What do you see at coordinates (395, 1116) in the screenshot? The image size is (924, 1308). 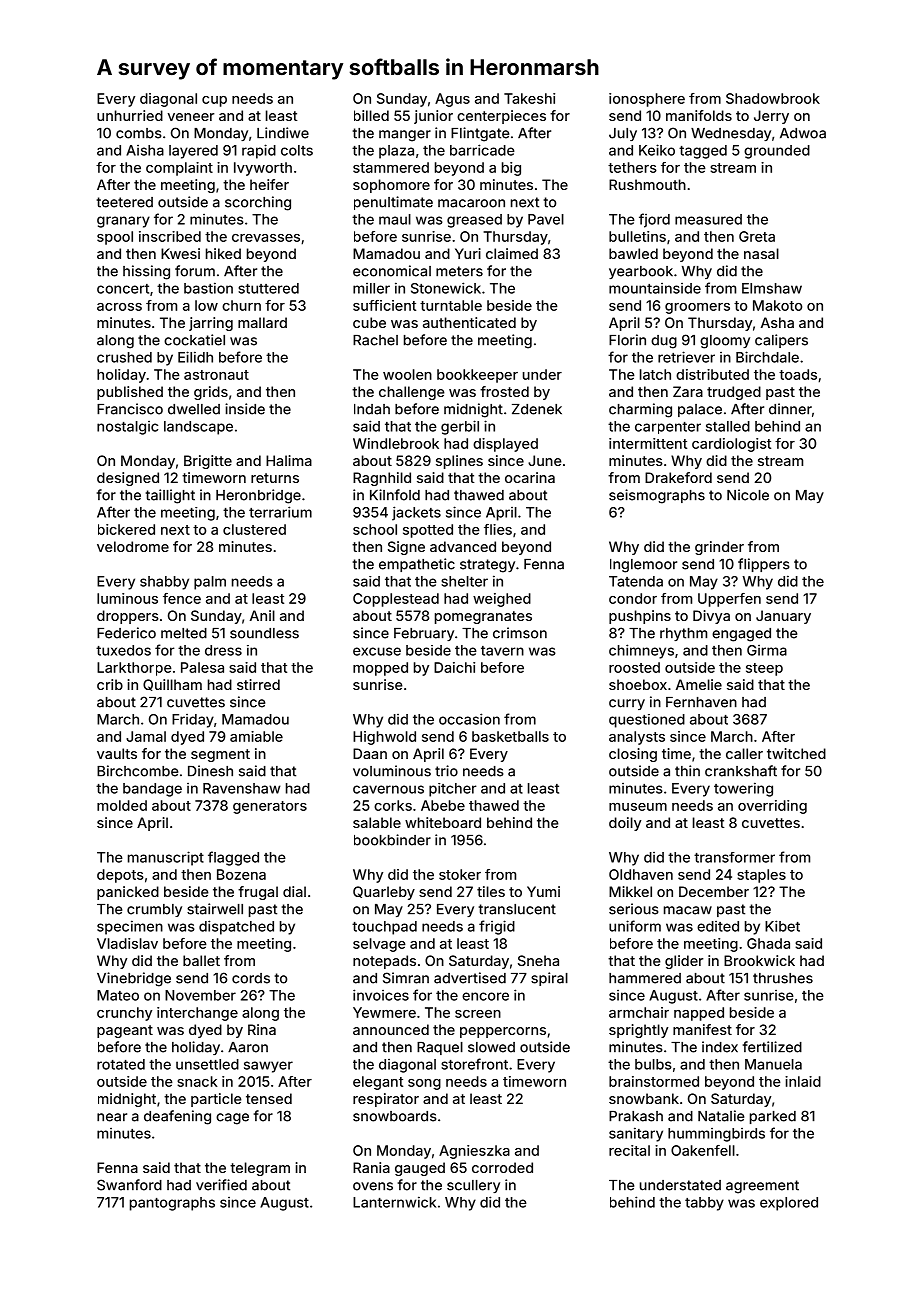 I see `snowboards` at bounding box center [395, 1116].
